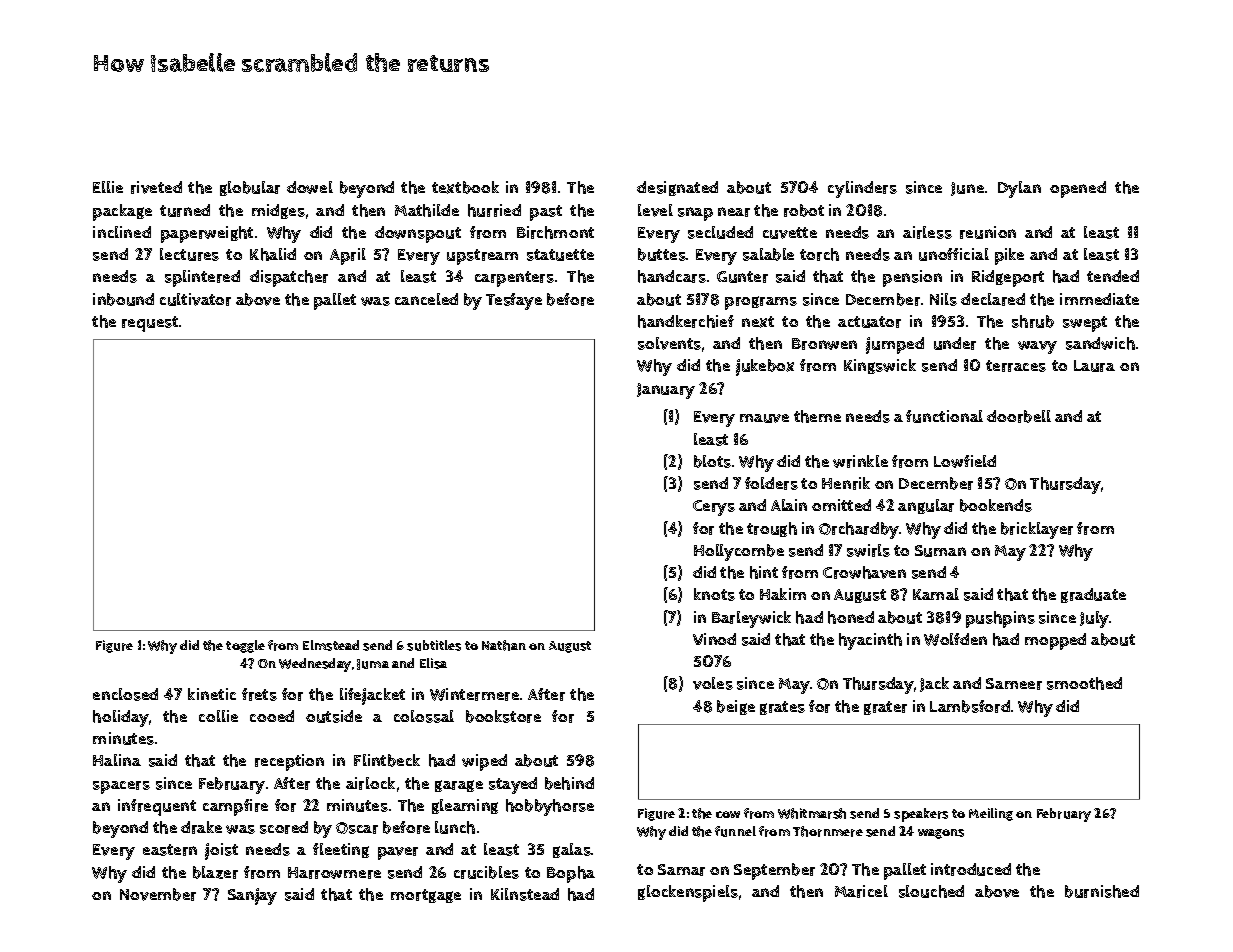 The width and height of the page is (1233, 952). I want to click on Vinod, so click(714, 639).
